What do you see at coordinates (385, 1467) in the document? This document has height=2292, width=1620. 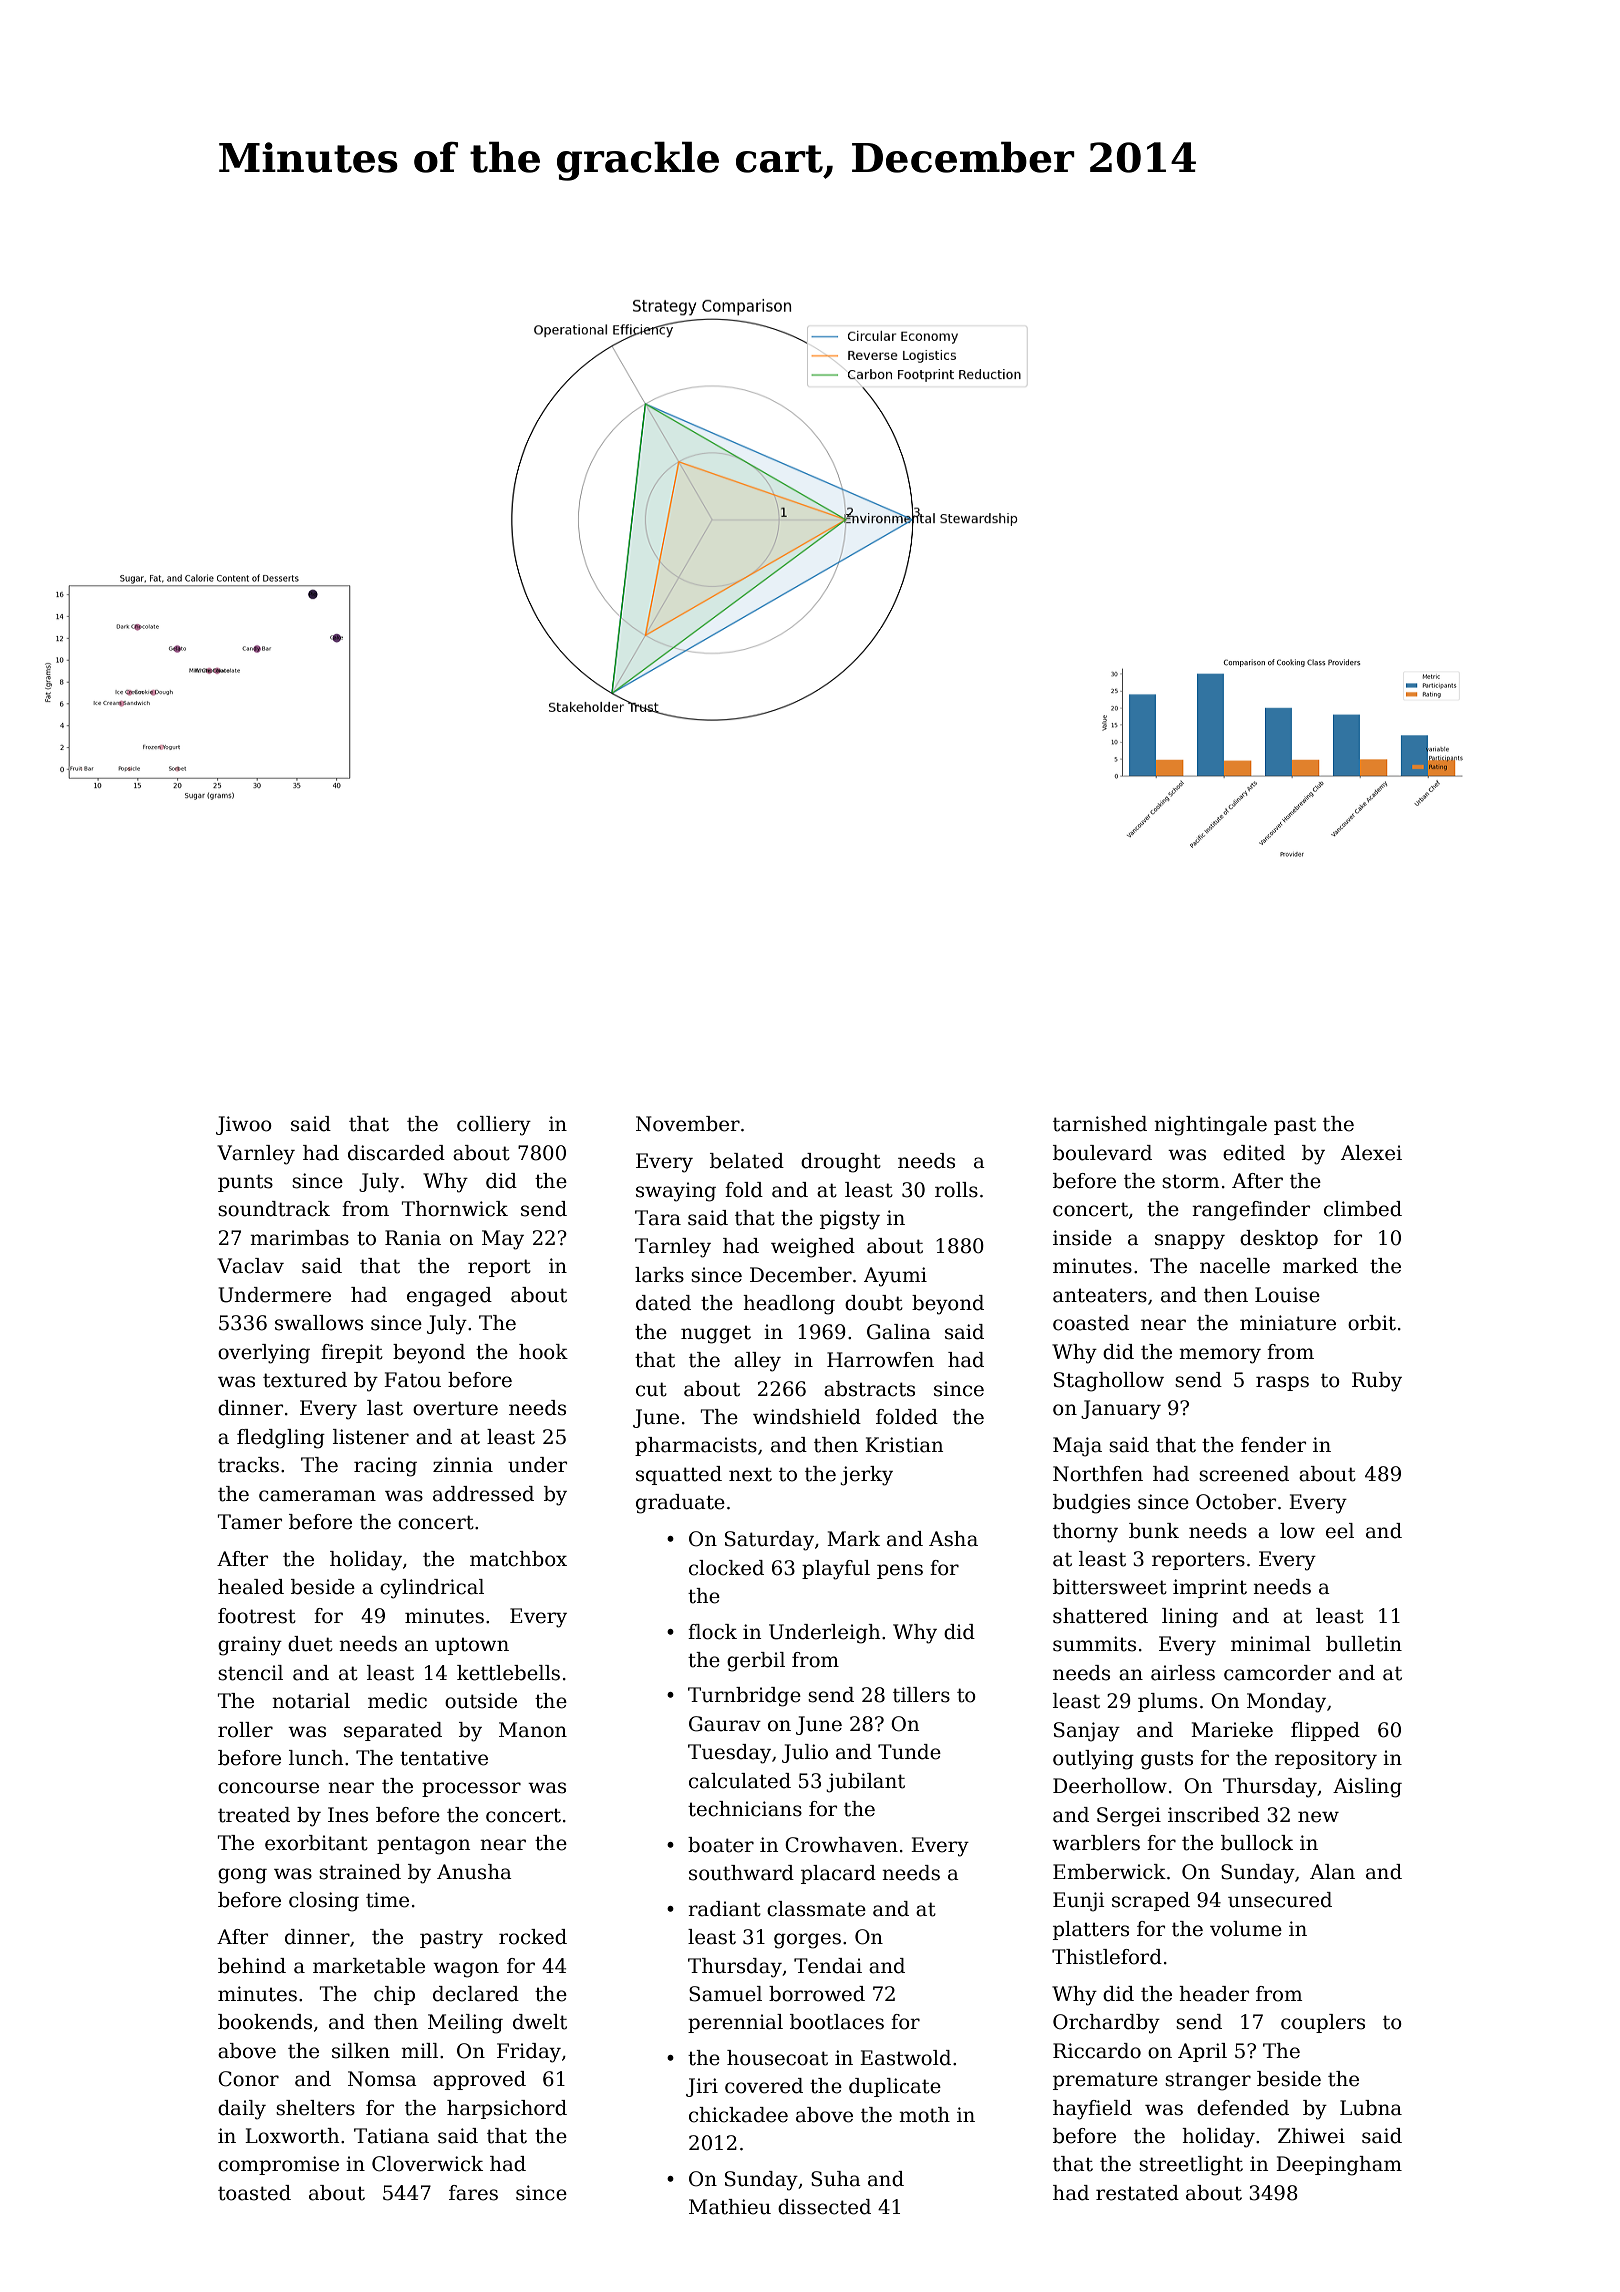 I see `racing` at bounding box center [385, 1467].
